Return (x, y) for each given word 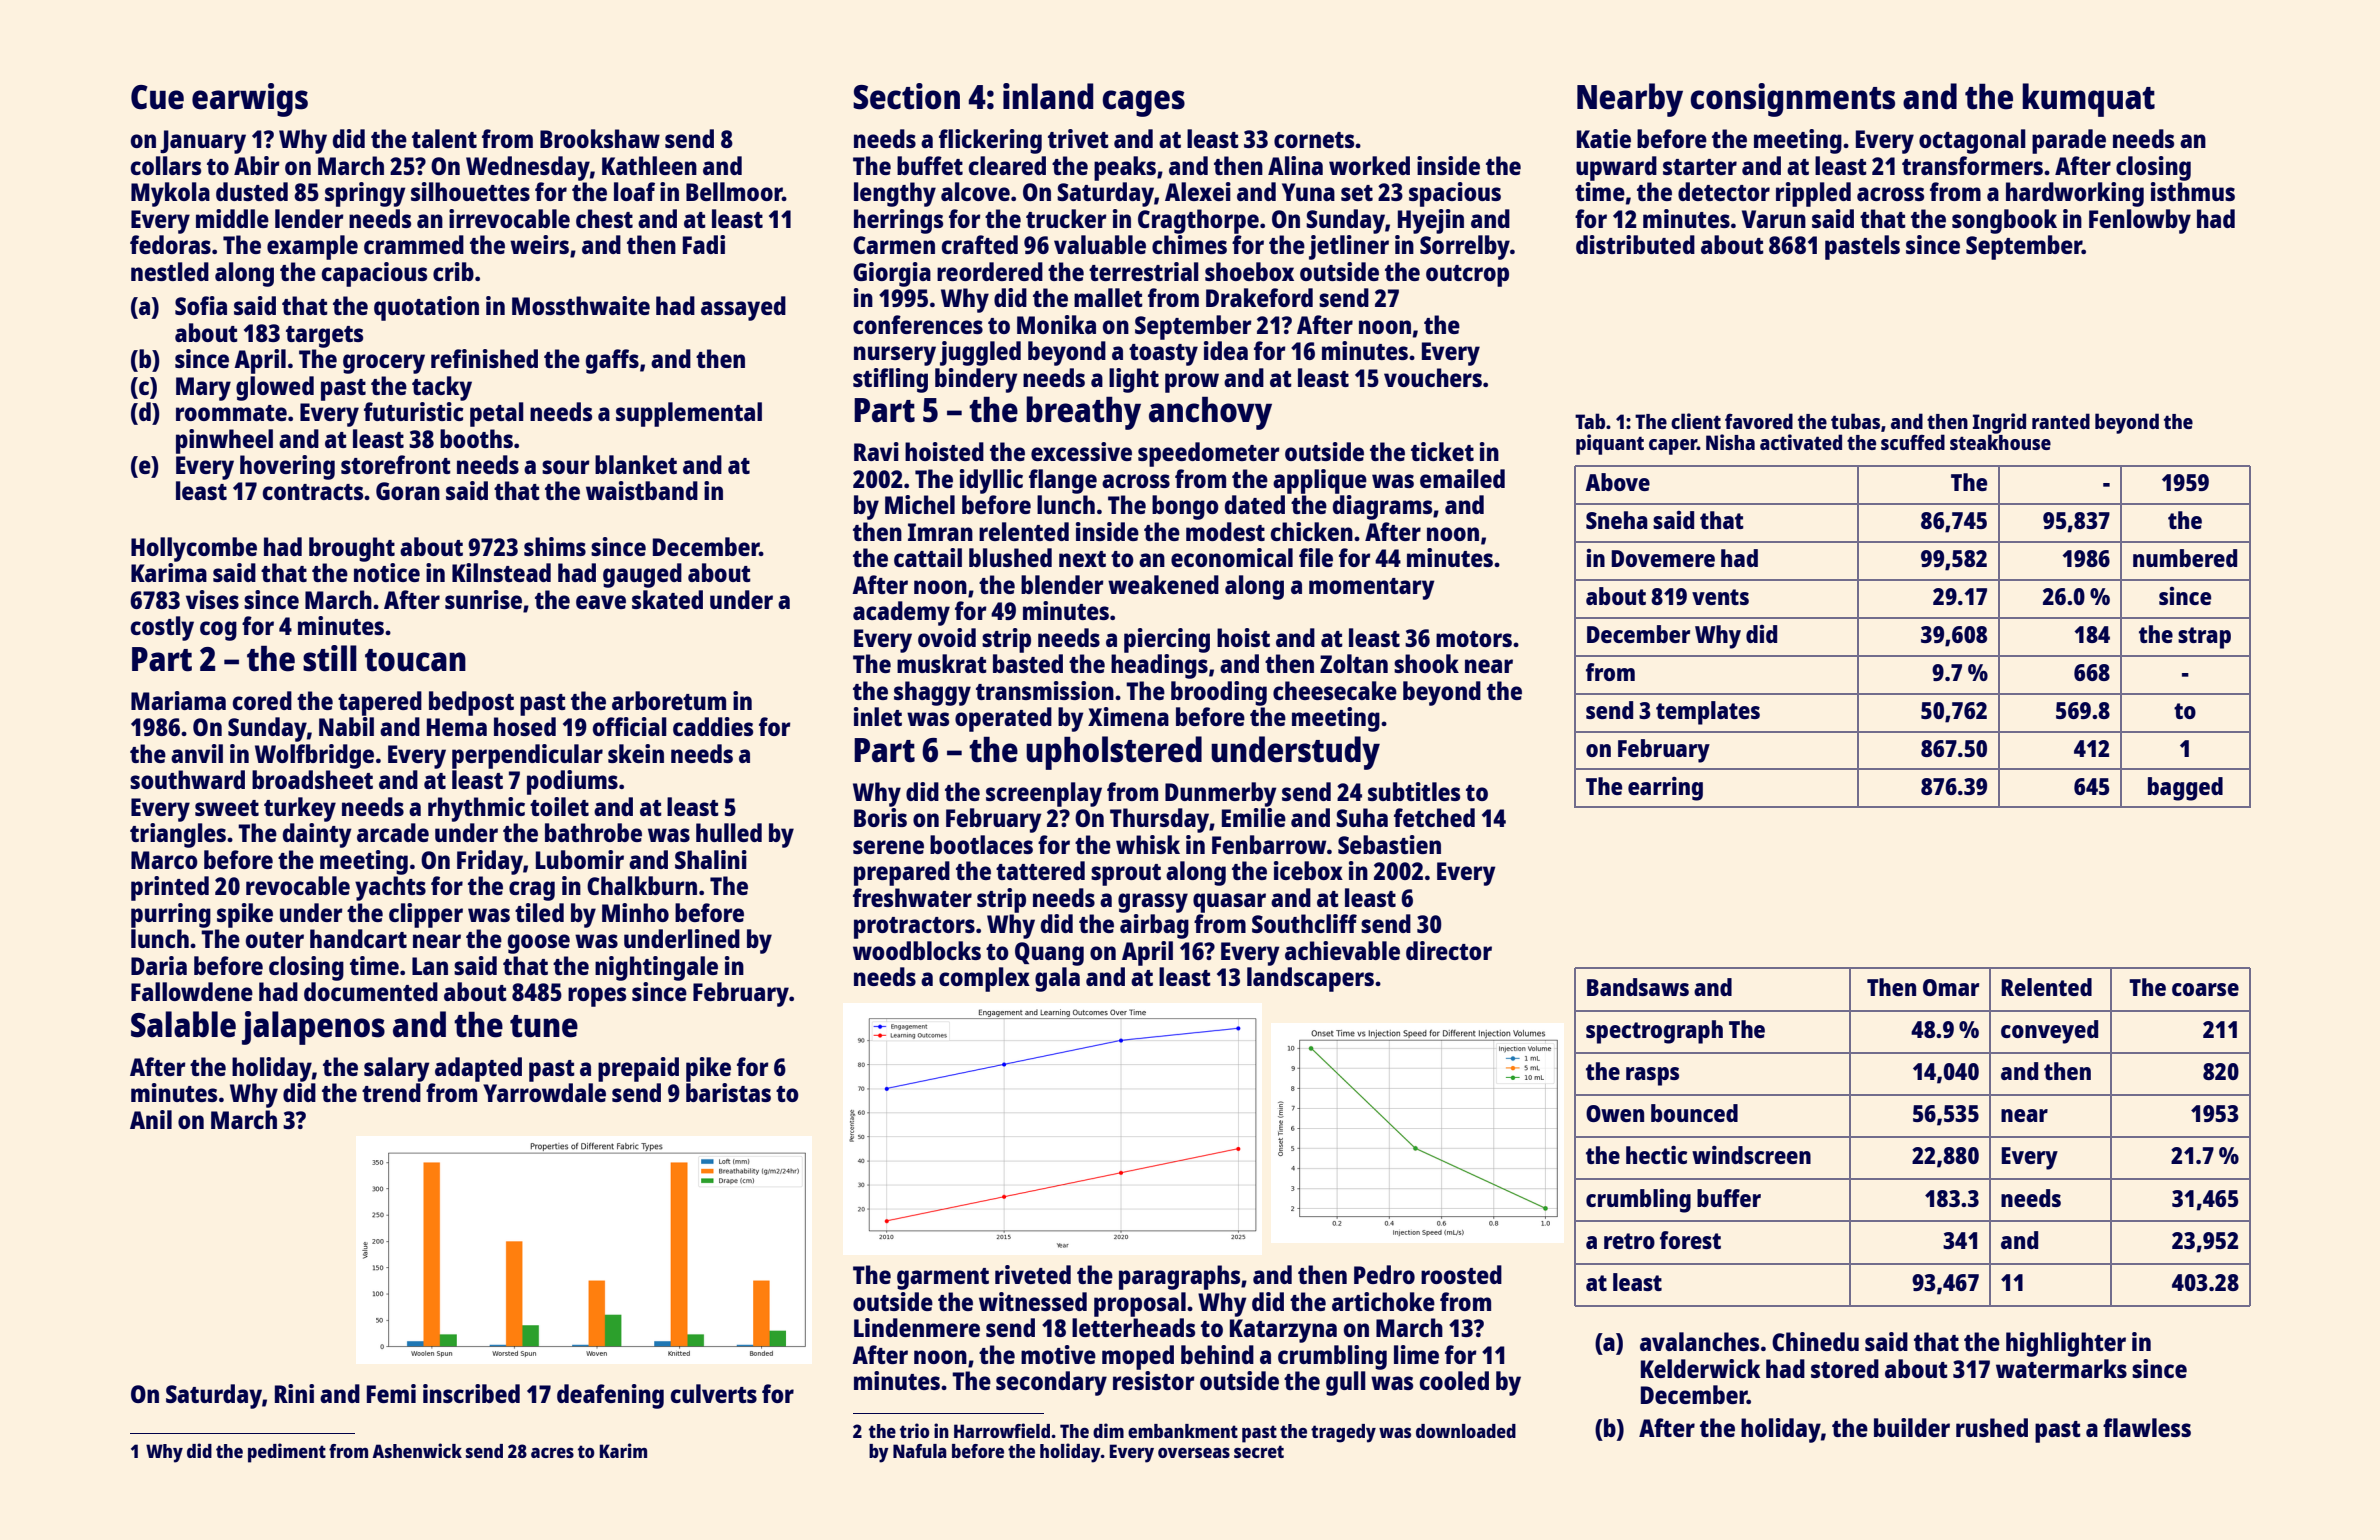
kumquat (2088, 100)
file (1316, 557)
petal (497, 414)
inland (1048, 96)
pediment (287, 1453)
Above (1617, 482)
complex (984, 979)
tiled (539, 912)
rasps (1652, 1076)
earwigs (250, 100)
